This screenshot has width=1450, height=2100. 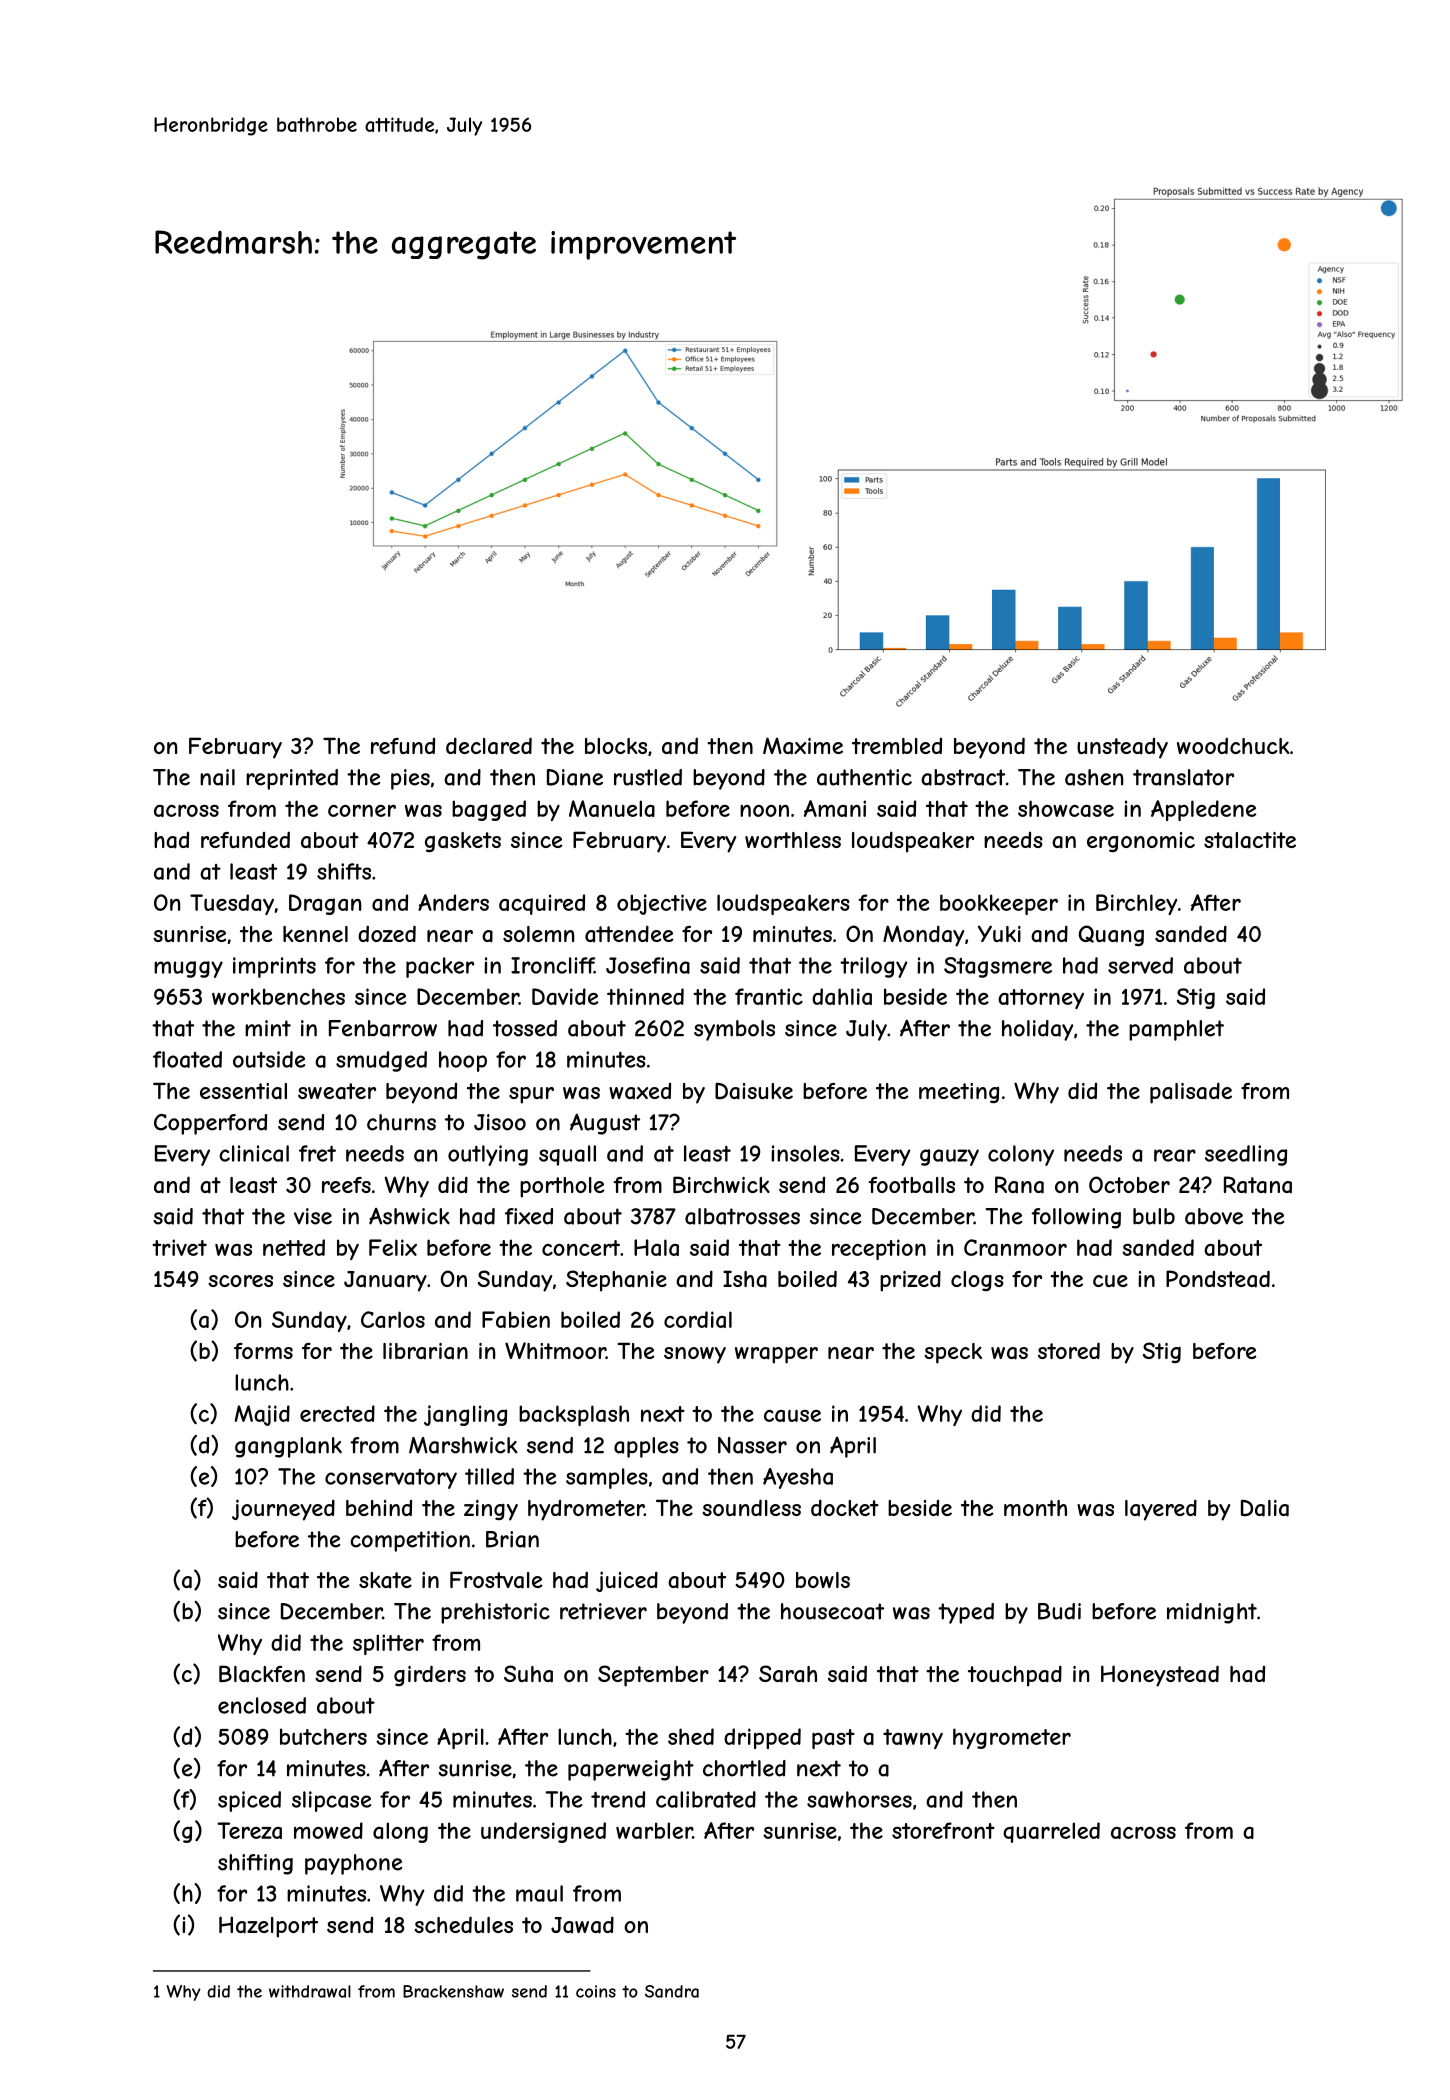 I want to click on frantic, so click(x=769, y=996).
